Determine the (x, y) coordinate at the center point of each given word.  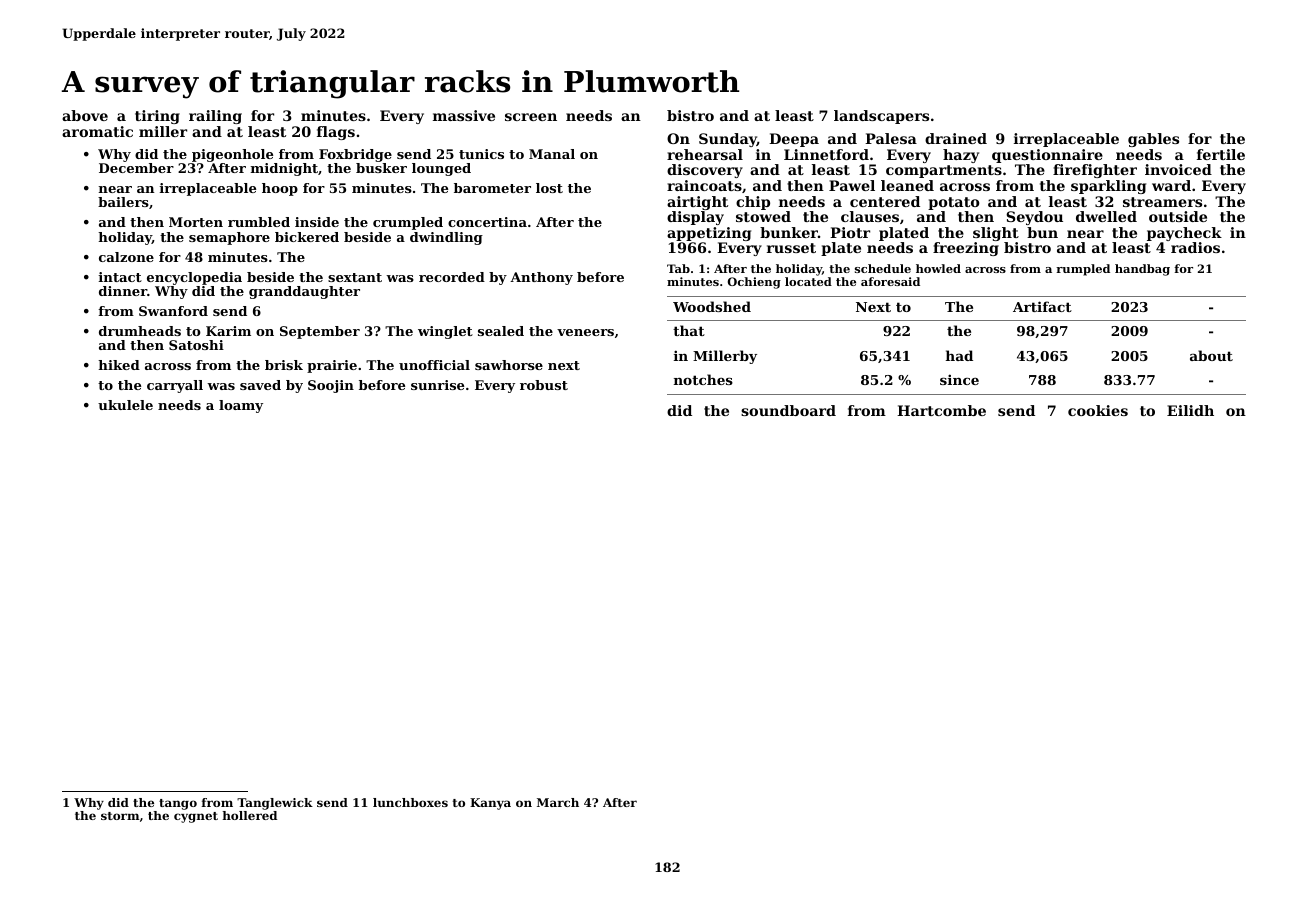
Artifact (1042, 306)
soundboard (788, 410)
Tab (678, 268)
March (558, 802)
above (85, 115)
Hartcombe (941, 410)
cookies (1098, 410)
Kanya (490, 804)
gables (1153, 140)
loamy (241, 406)
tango (178, 804)
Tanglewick (275, 804)
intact (120, 277)
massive (464, 115)
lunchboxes (410, 802)
